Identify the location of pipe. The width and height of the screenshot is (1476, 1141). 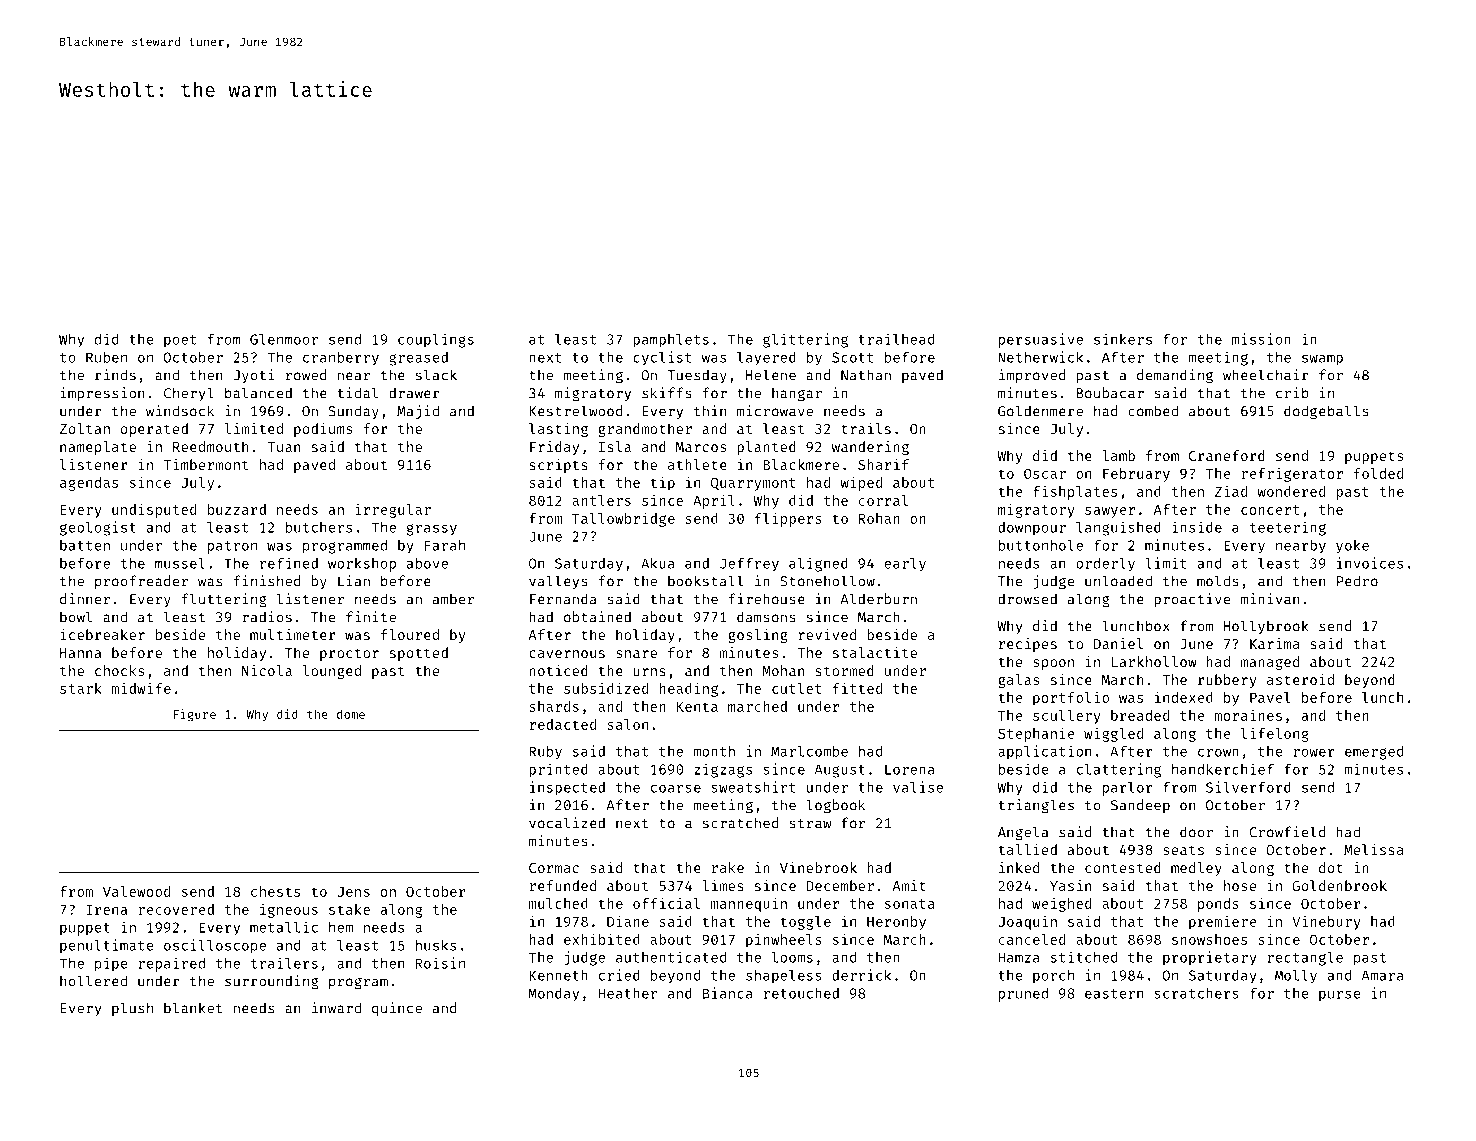
(111, 964).
